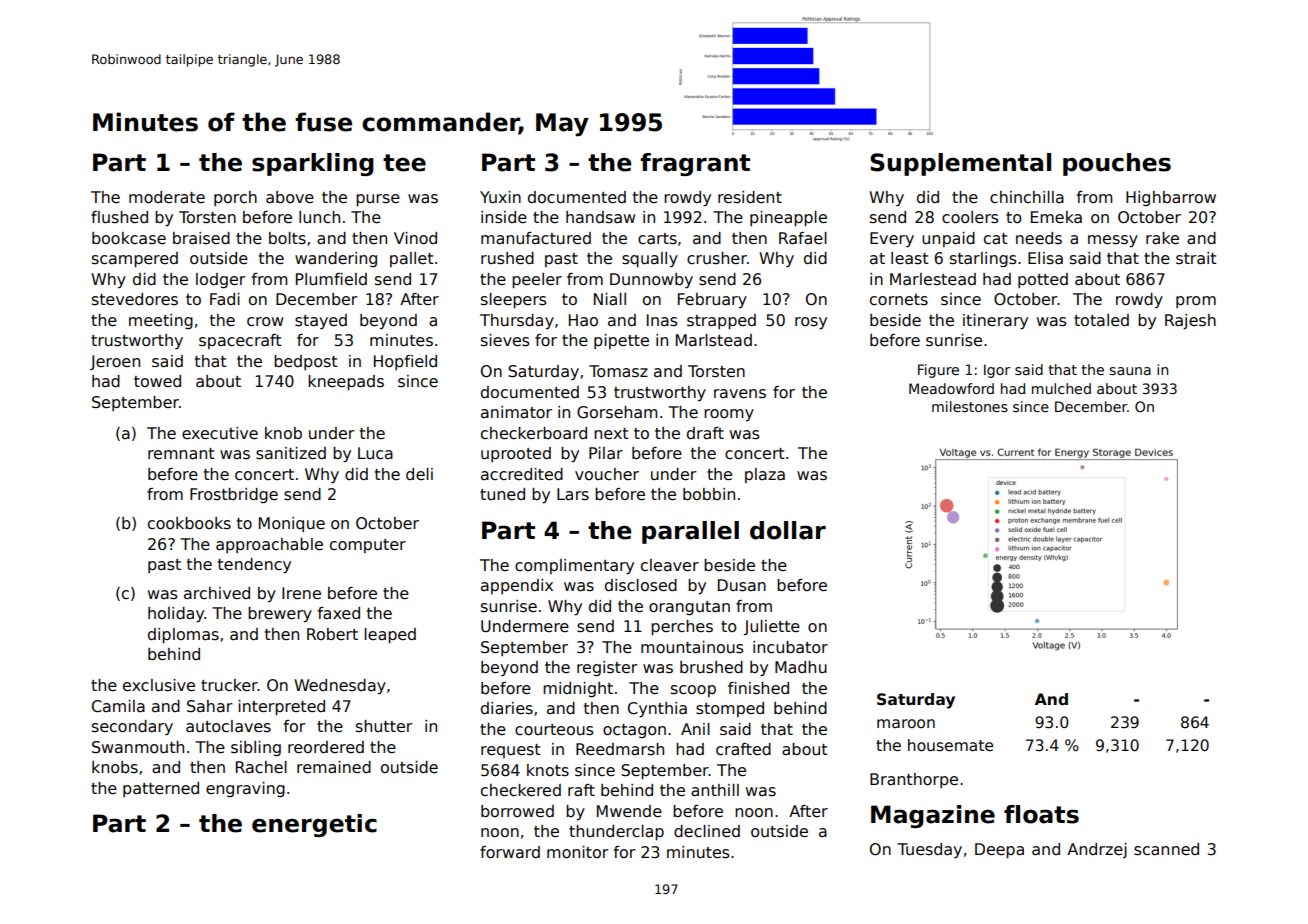 The image size is (1308, 924). I want to click on Tomasz, so click(618, 371).
